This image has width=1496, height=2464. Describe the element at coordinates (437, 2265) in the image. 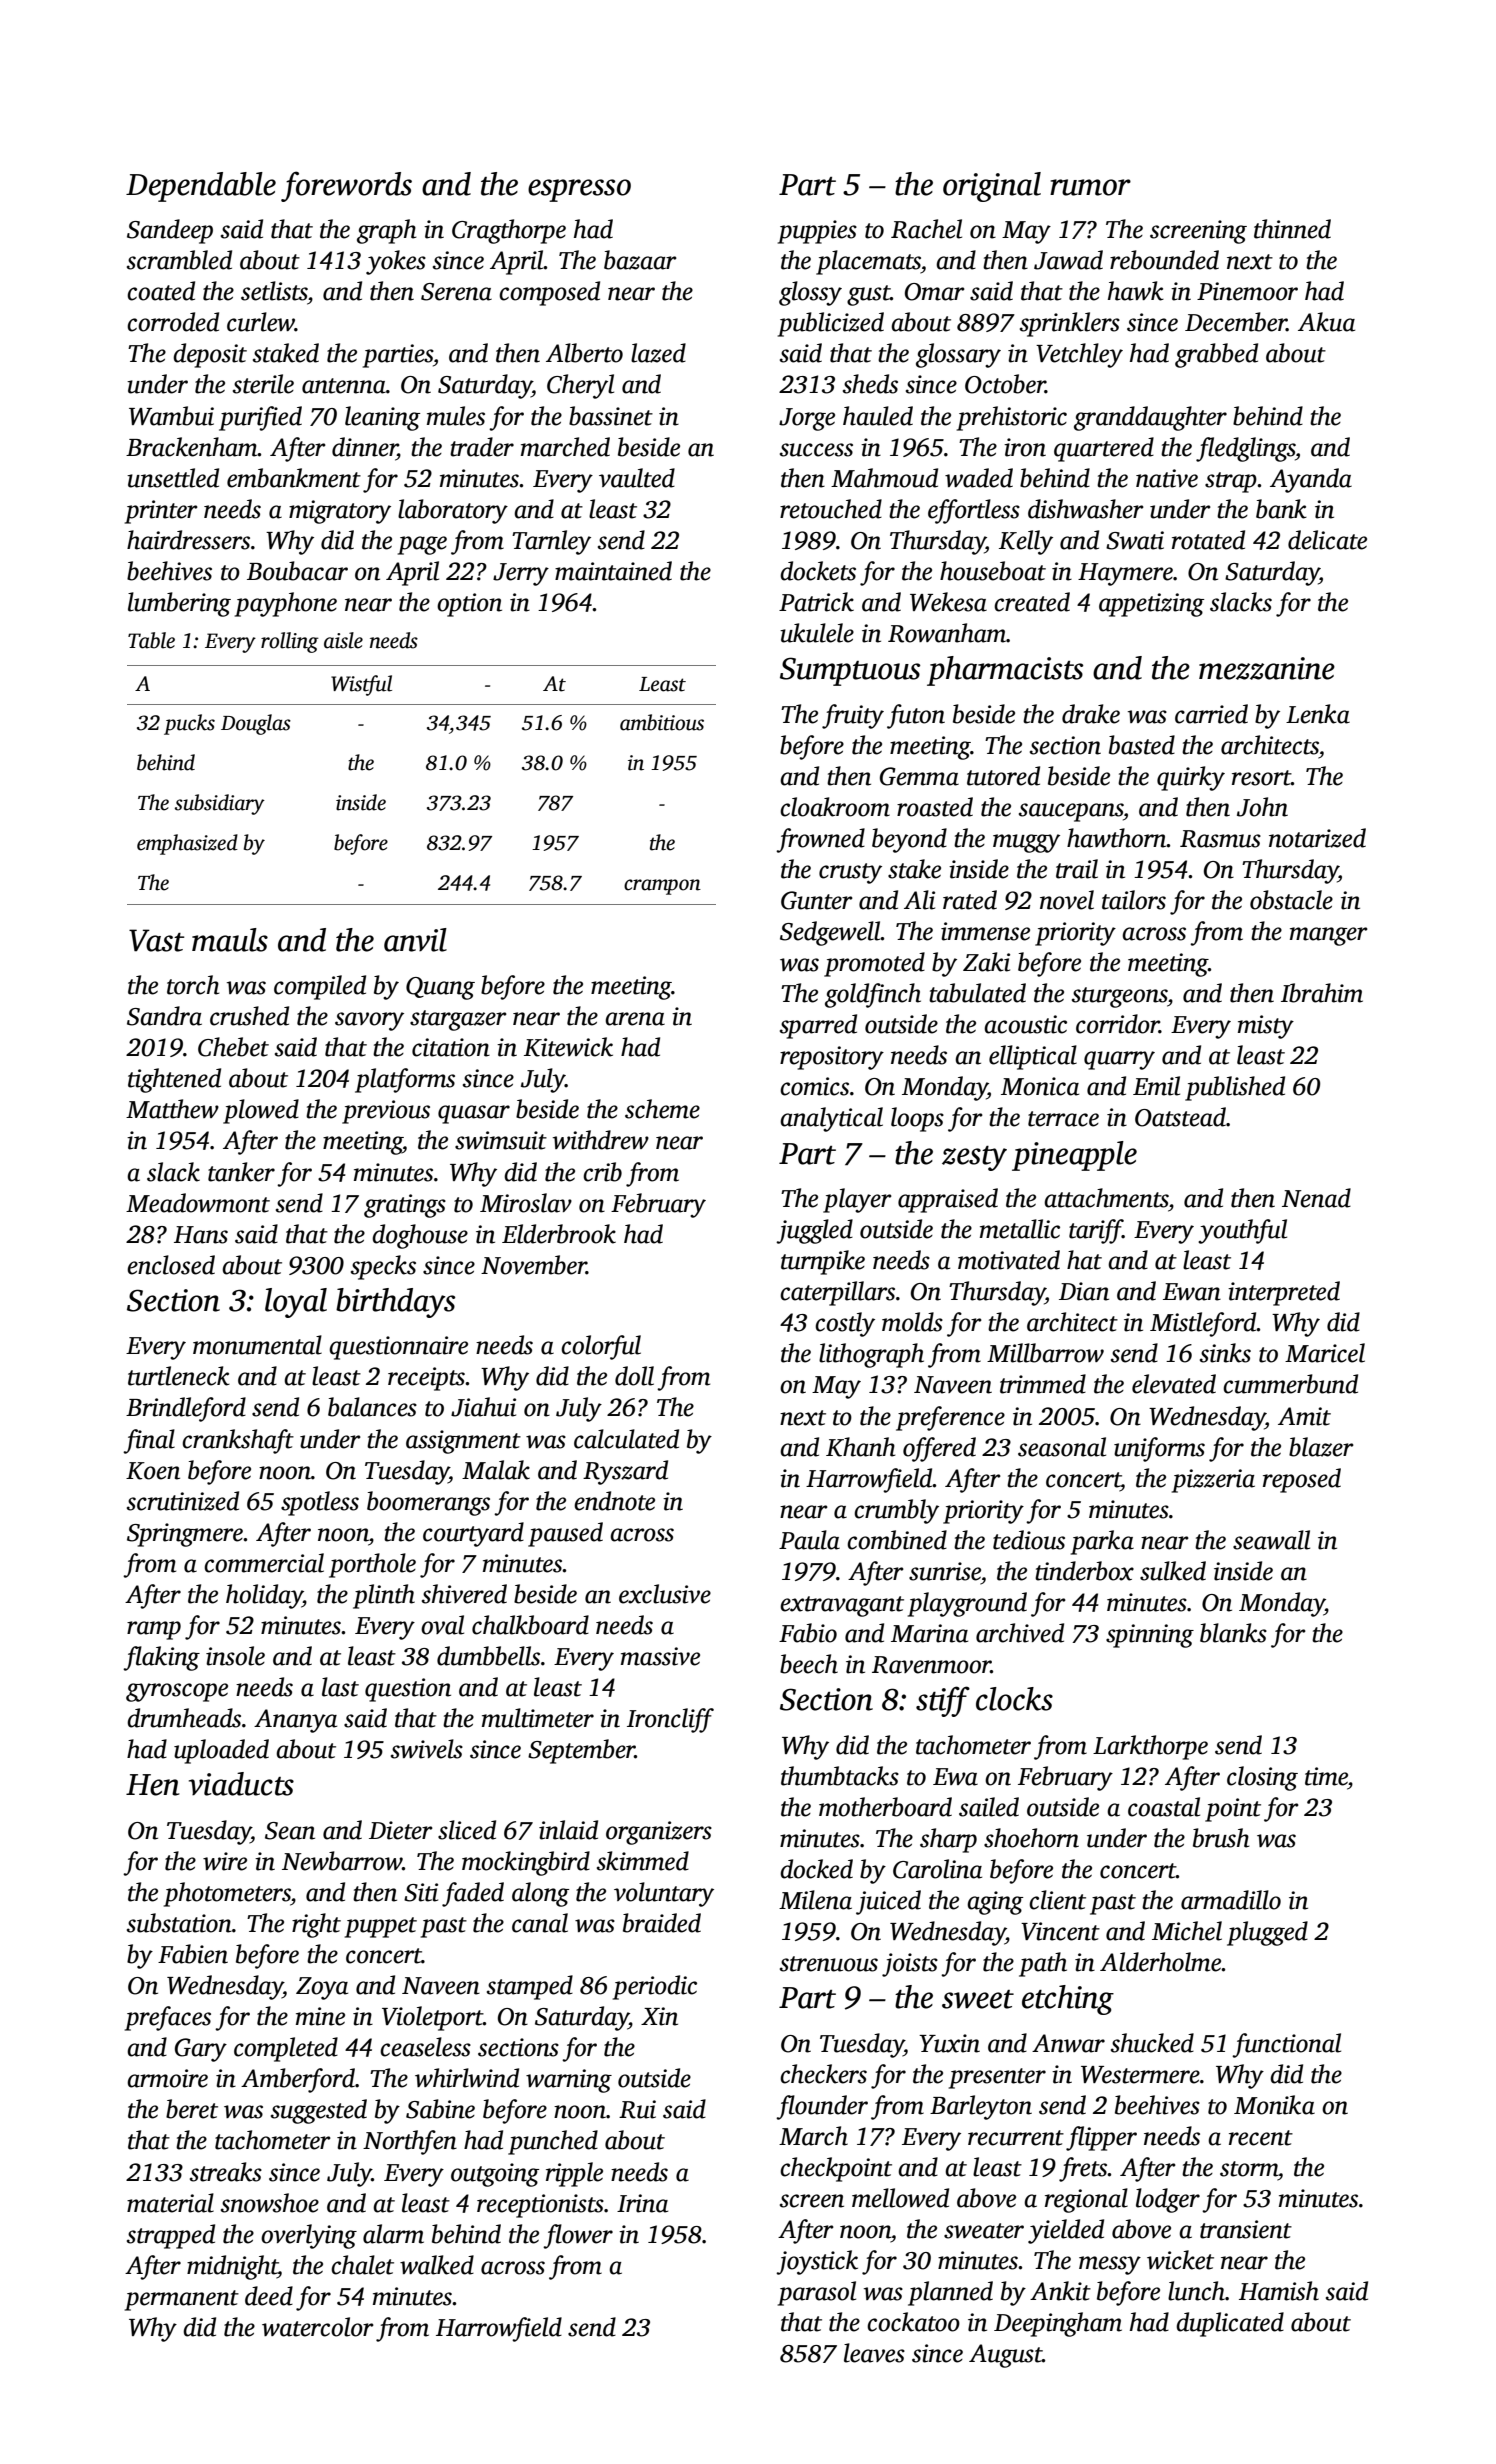

I see `walked` at that location.
